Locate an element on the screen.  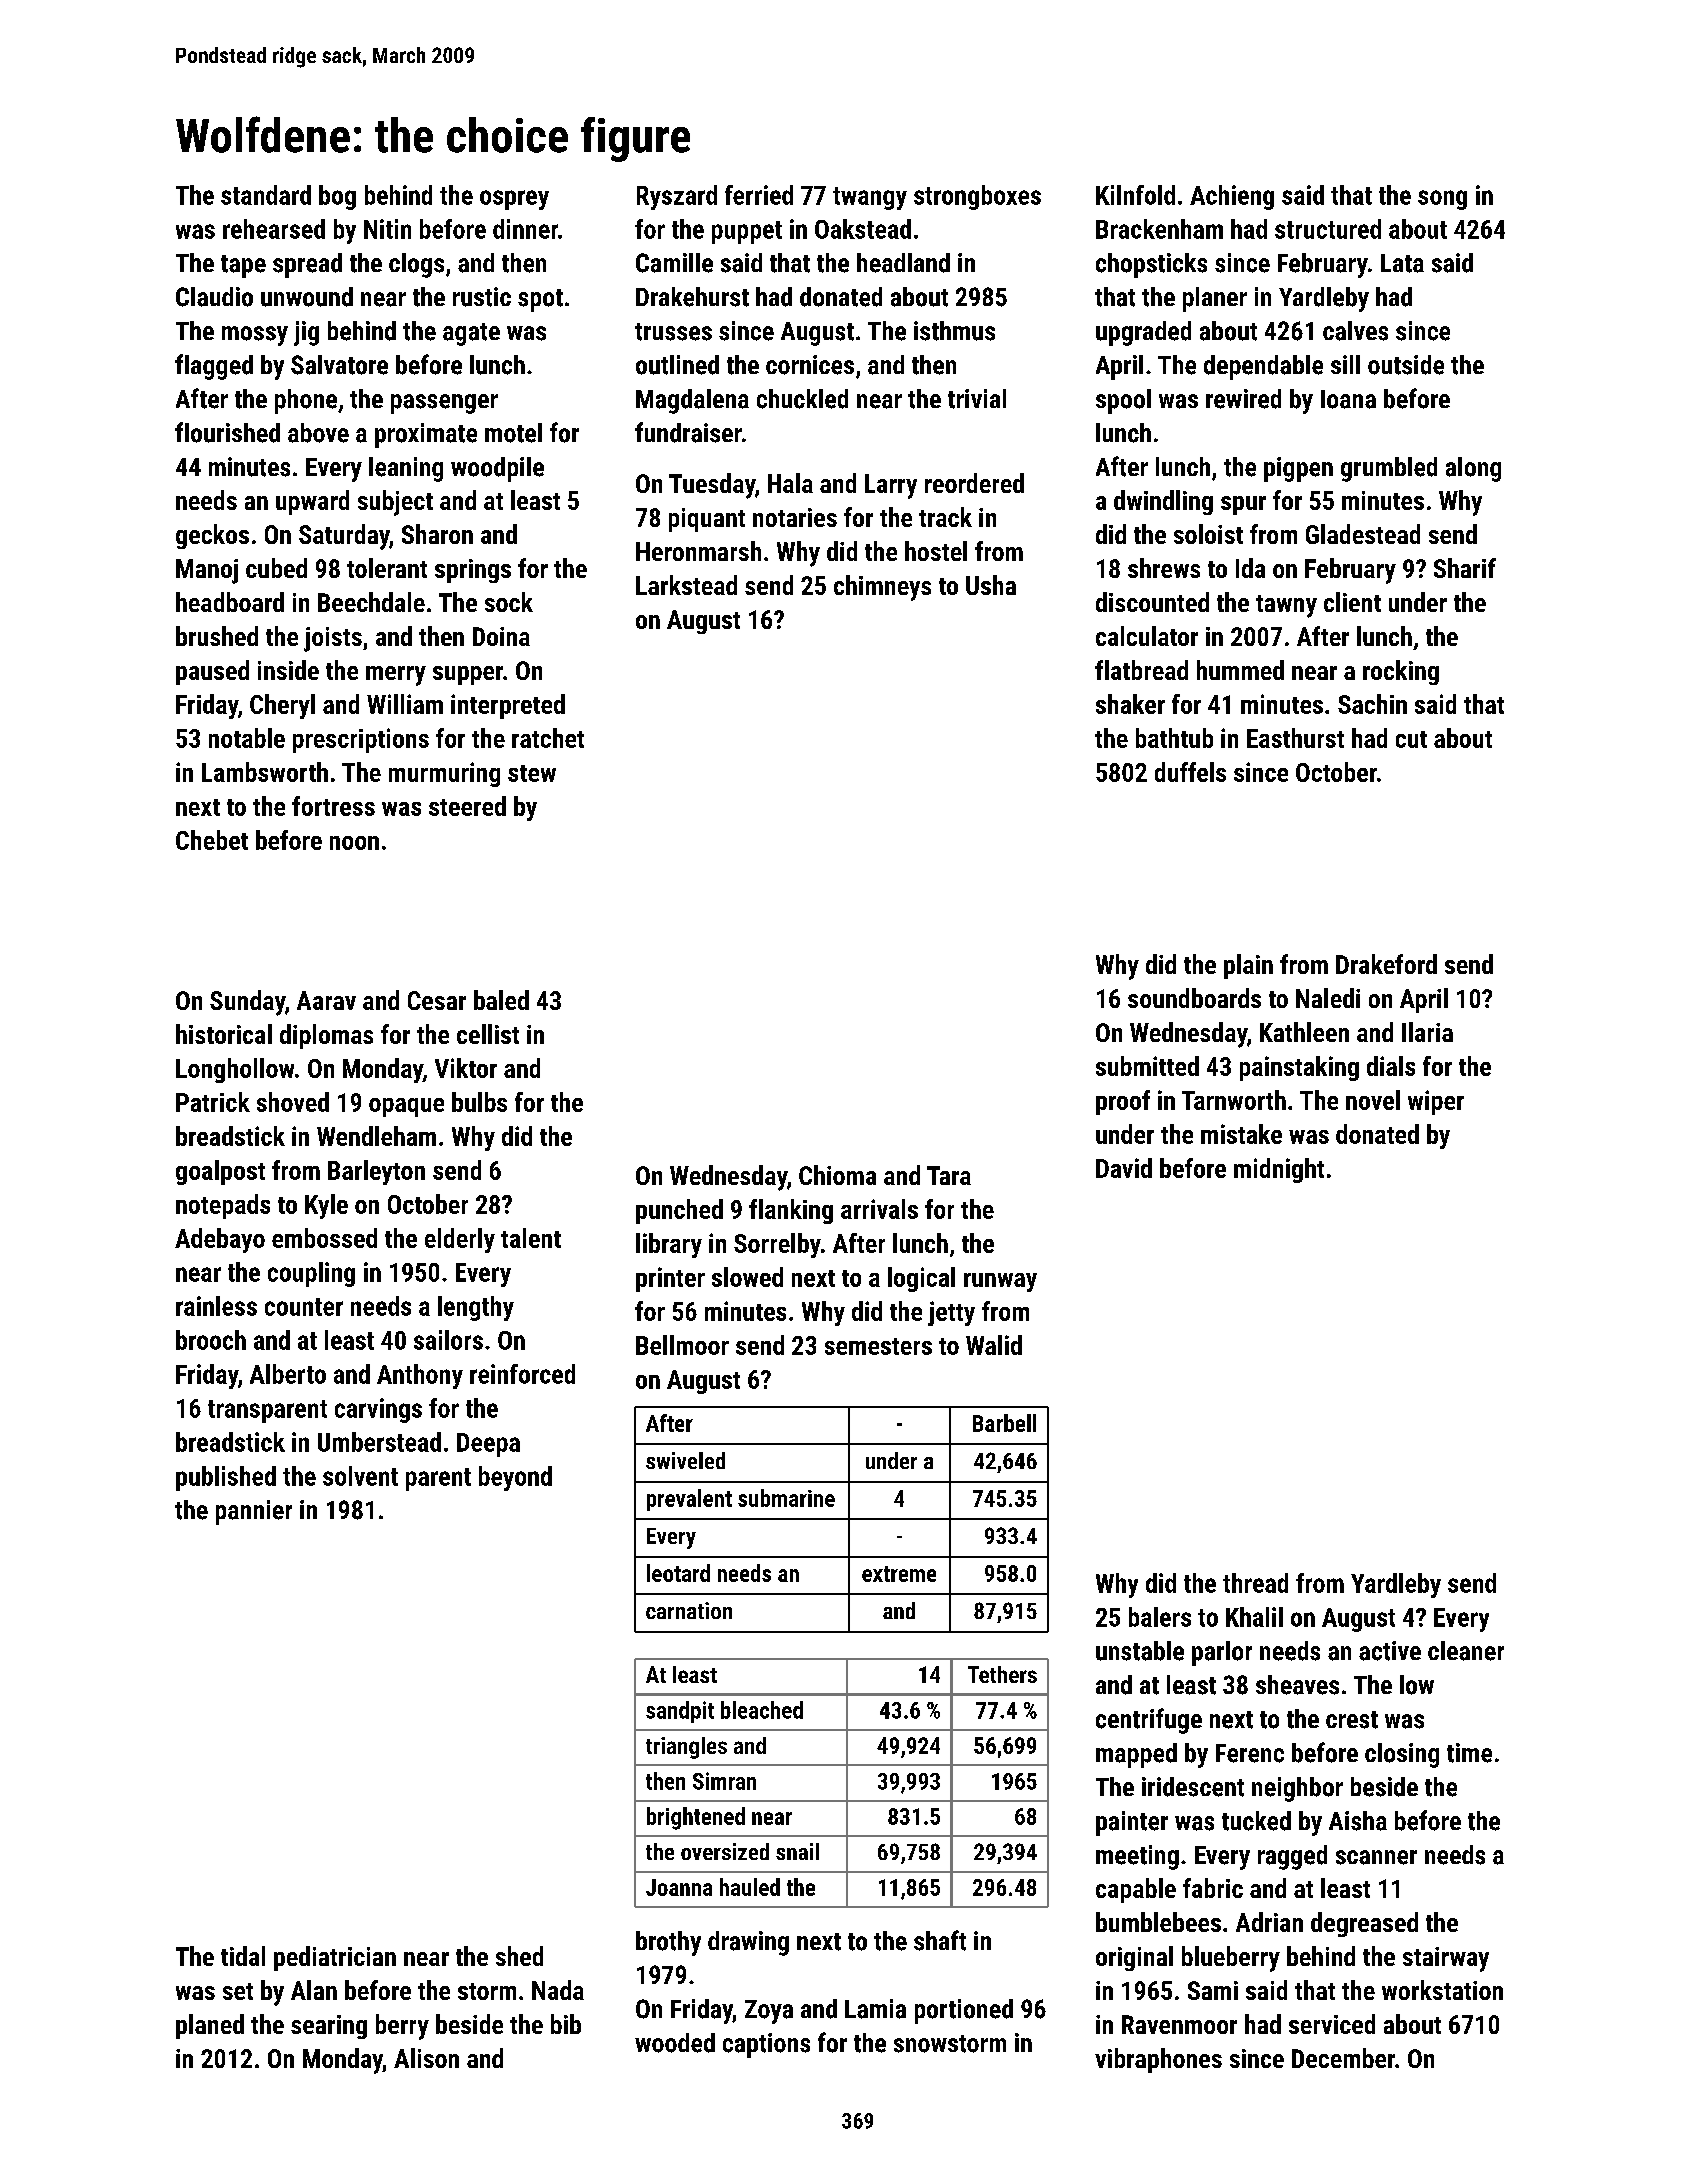
thread is located at coordinates (1255, 1583).
